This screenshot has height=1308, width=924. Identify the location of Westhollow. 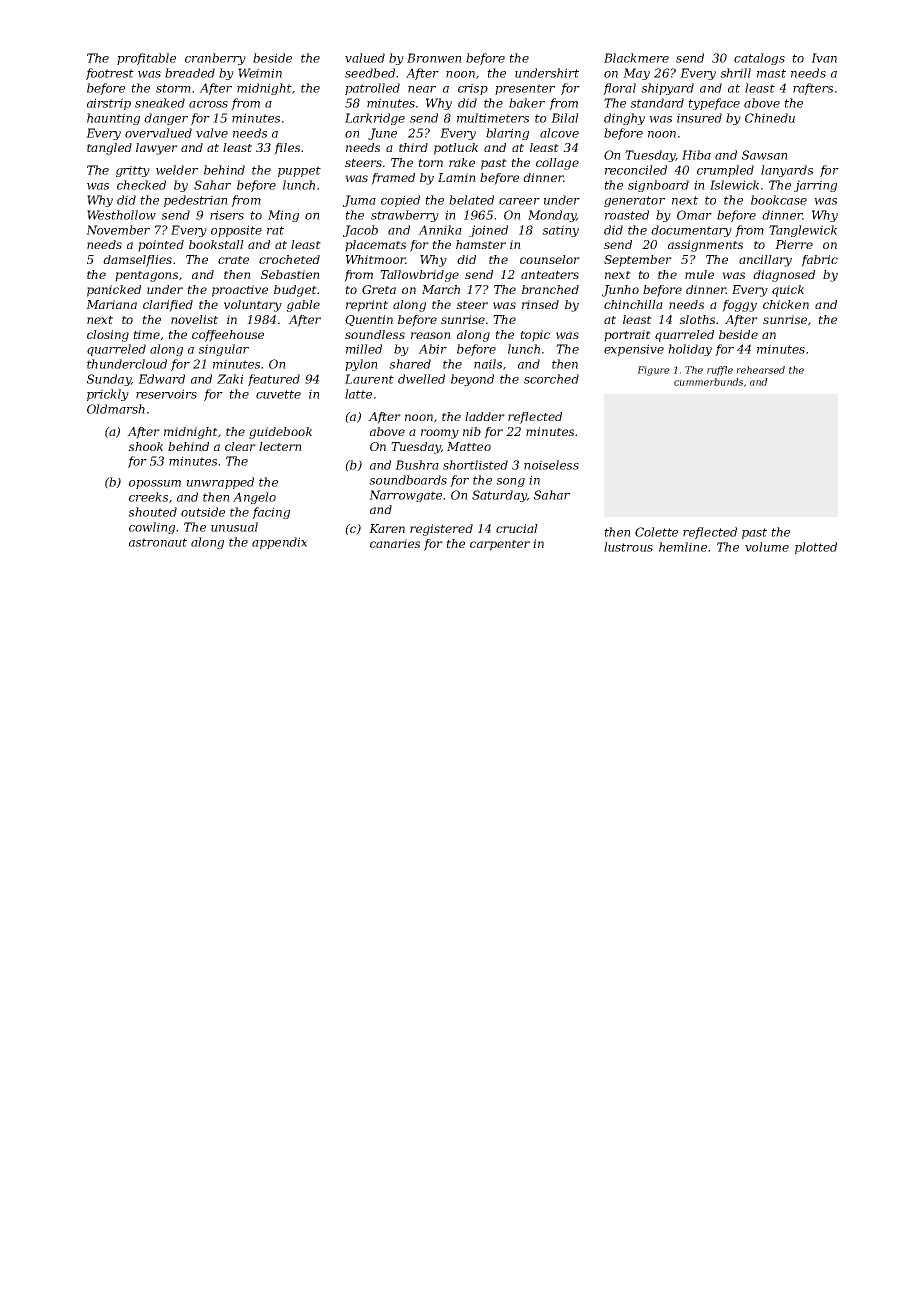
(121, 215).
